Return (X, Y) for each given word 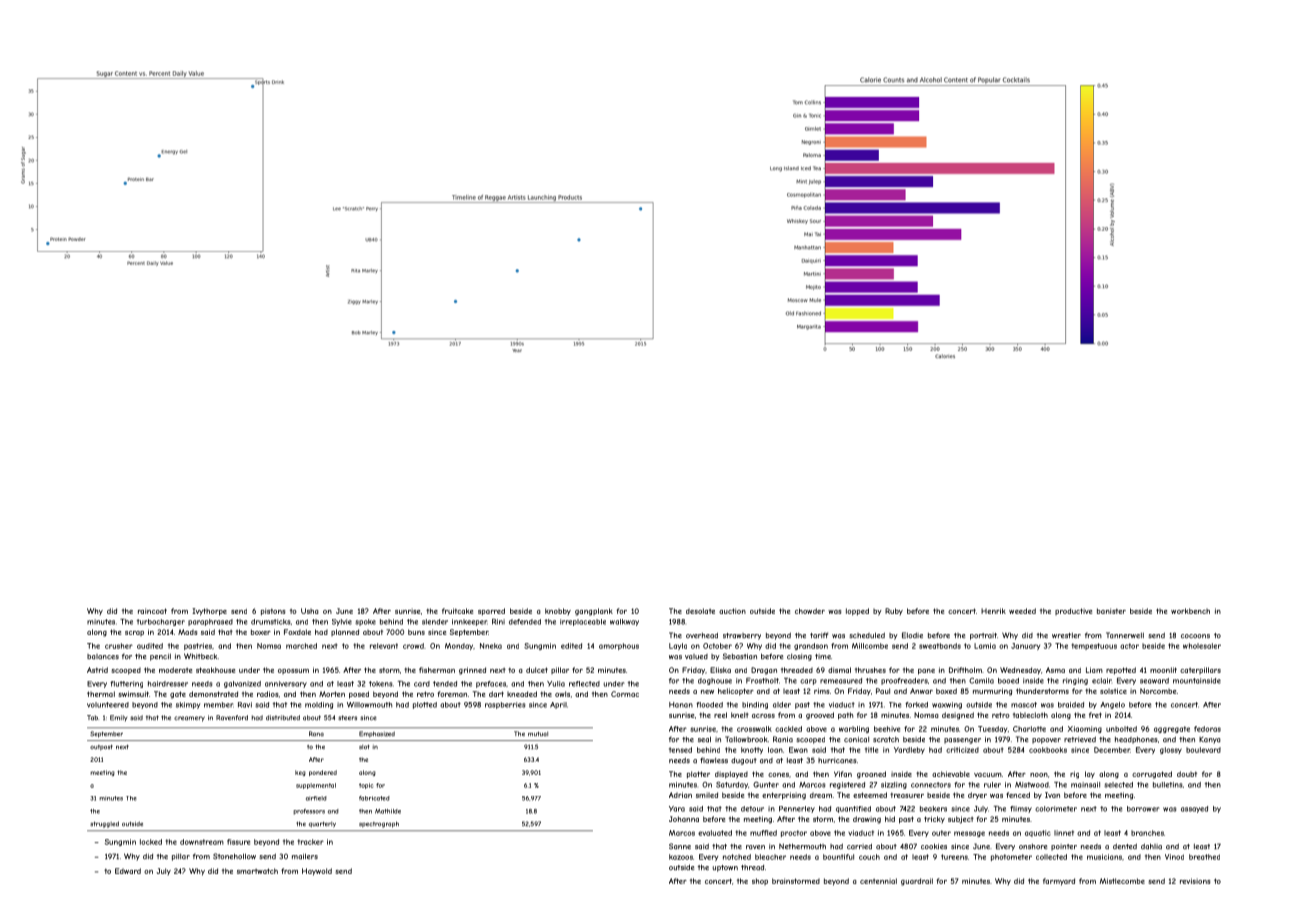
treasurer (907, 795)
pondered (323, 773)
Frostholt (762, 681)
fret (1095, 715)
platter (698, 775)
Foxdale (297, 632)
